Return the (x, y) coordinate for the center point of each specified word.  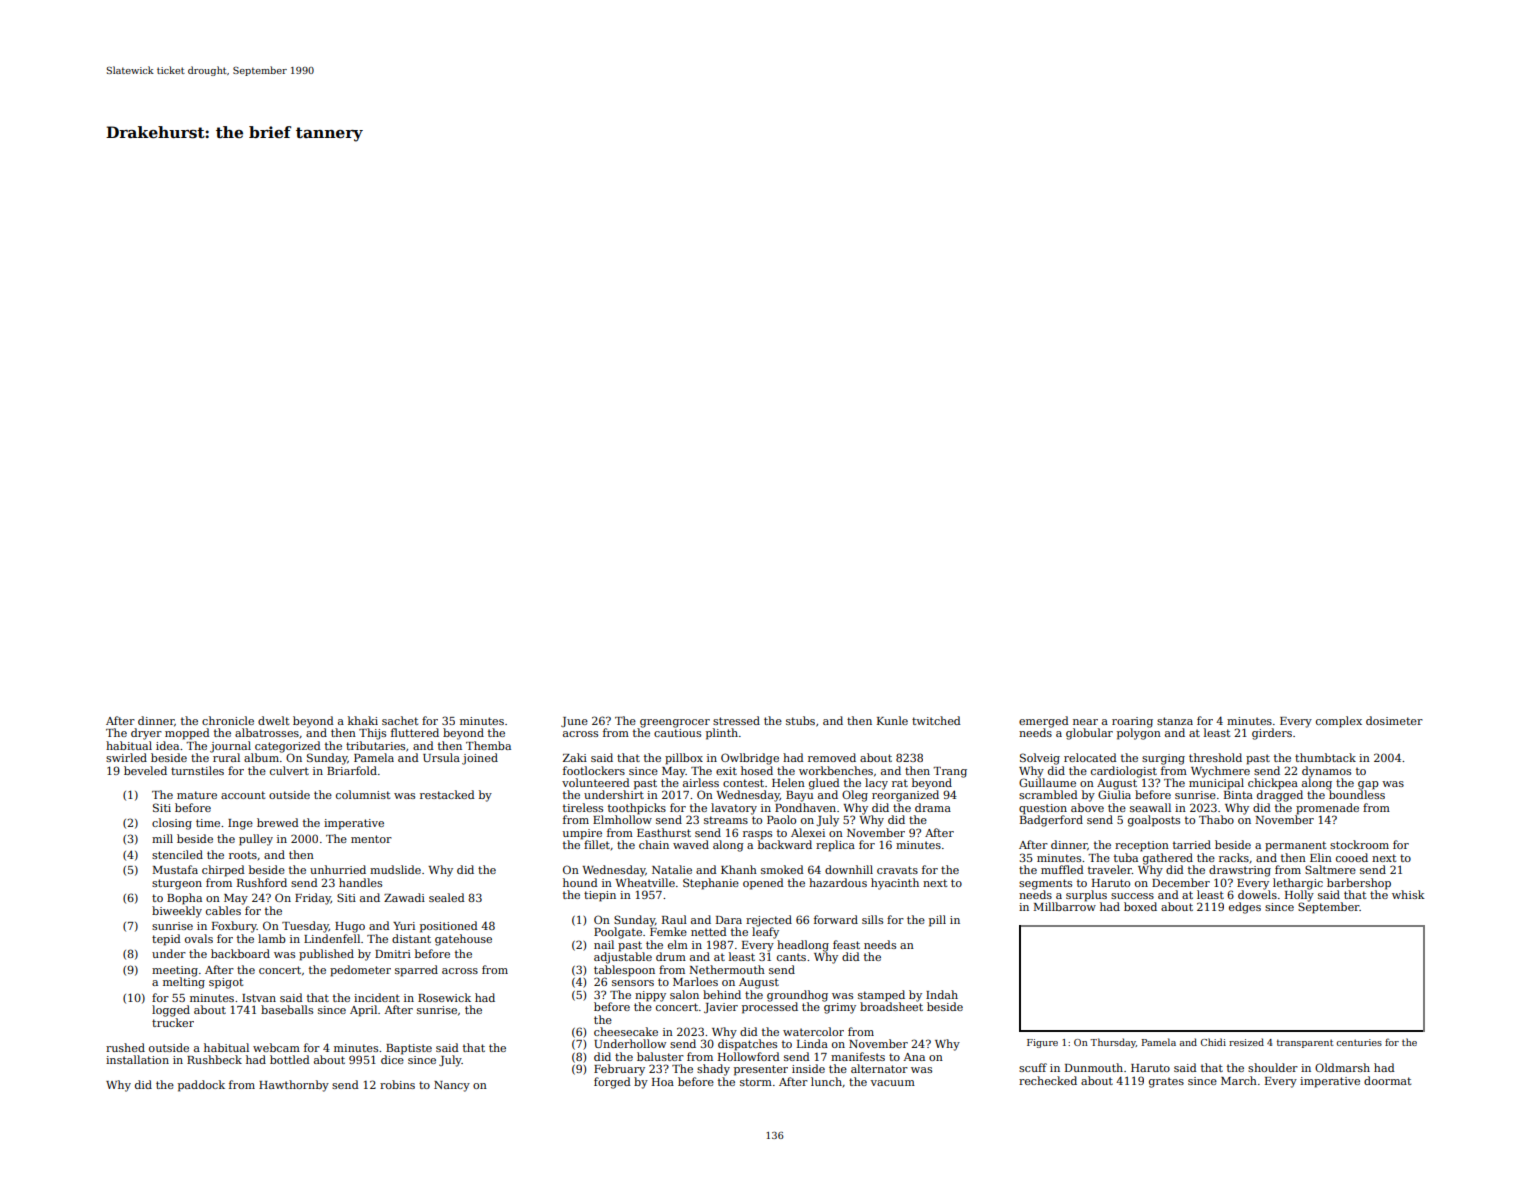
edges (1245, 908)
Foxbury (234, 927)
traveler (1110, 869)
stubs (800, 720)
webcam (276, 1047)
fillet (597, 844)
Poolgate (618, 933)
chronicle (228, 720)
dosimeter (1394, 720)
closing (172, 824)
